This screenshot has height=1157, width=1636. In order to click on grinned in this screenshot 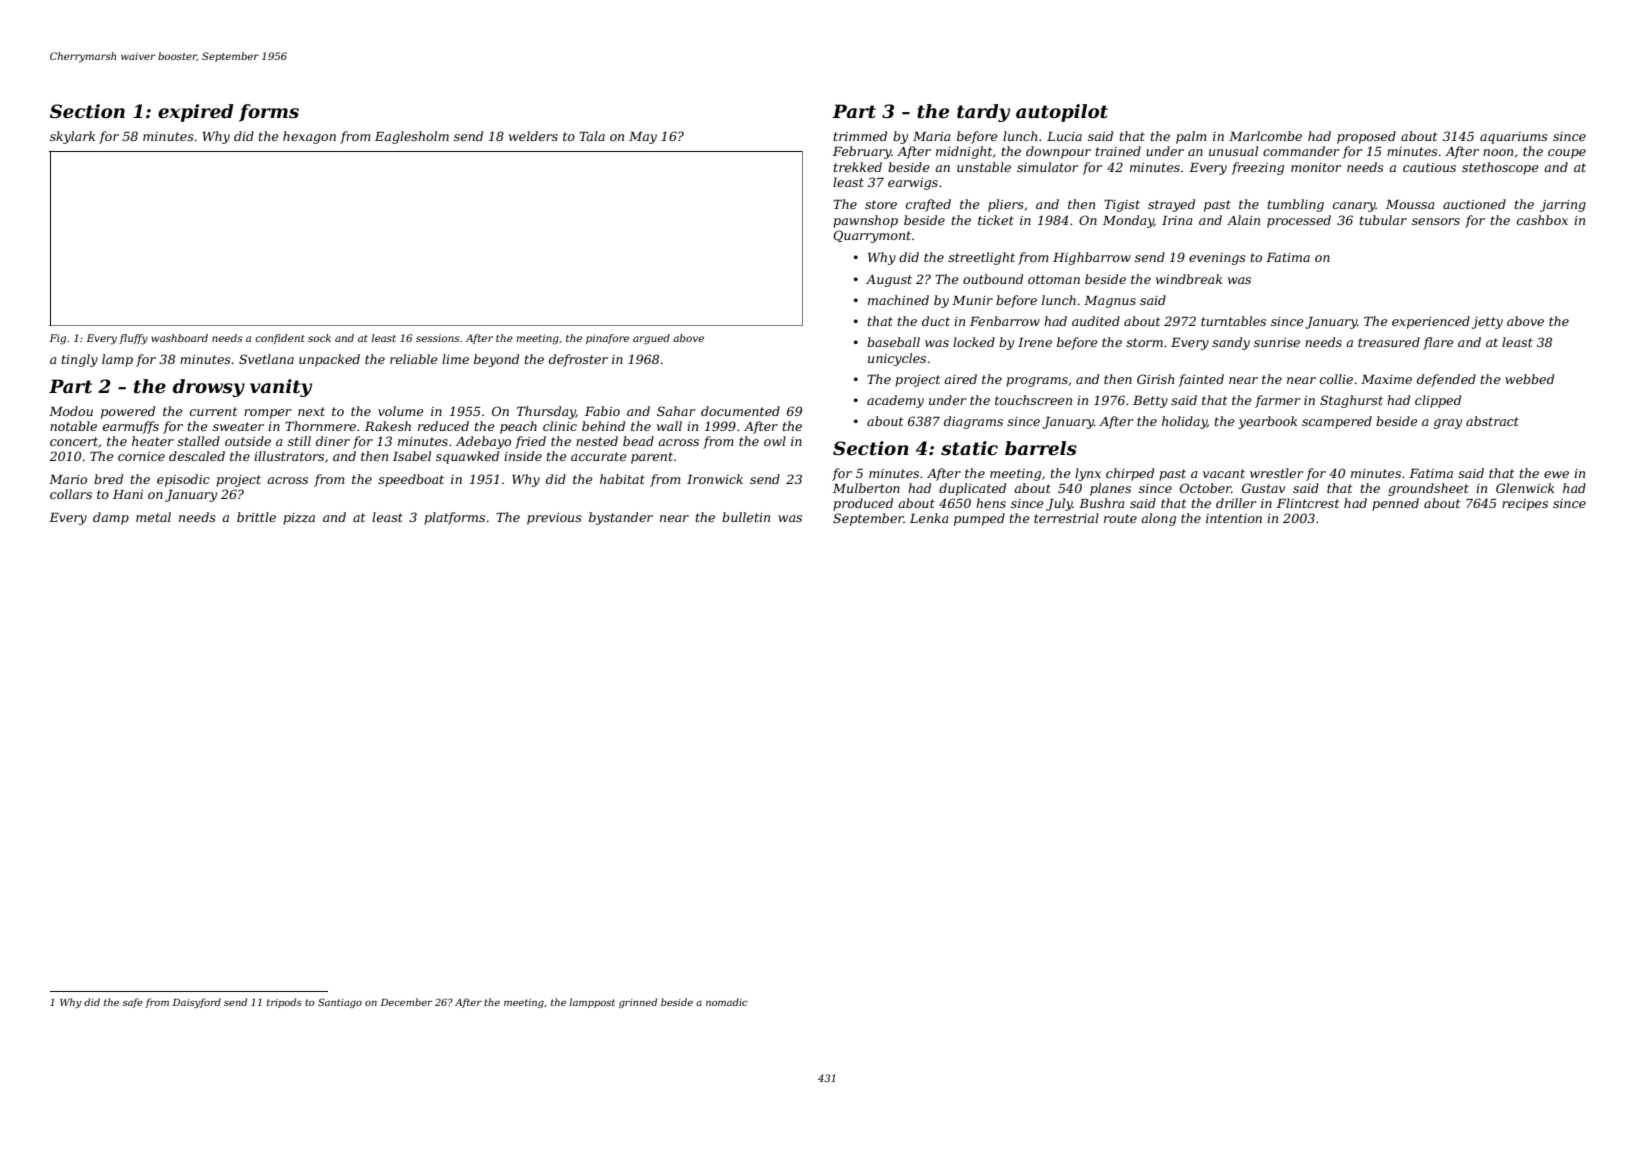, I will do `click(638, 1003)`.
